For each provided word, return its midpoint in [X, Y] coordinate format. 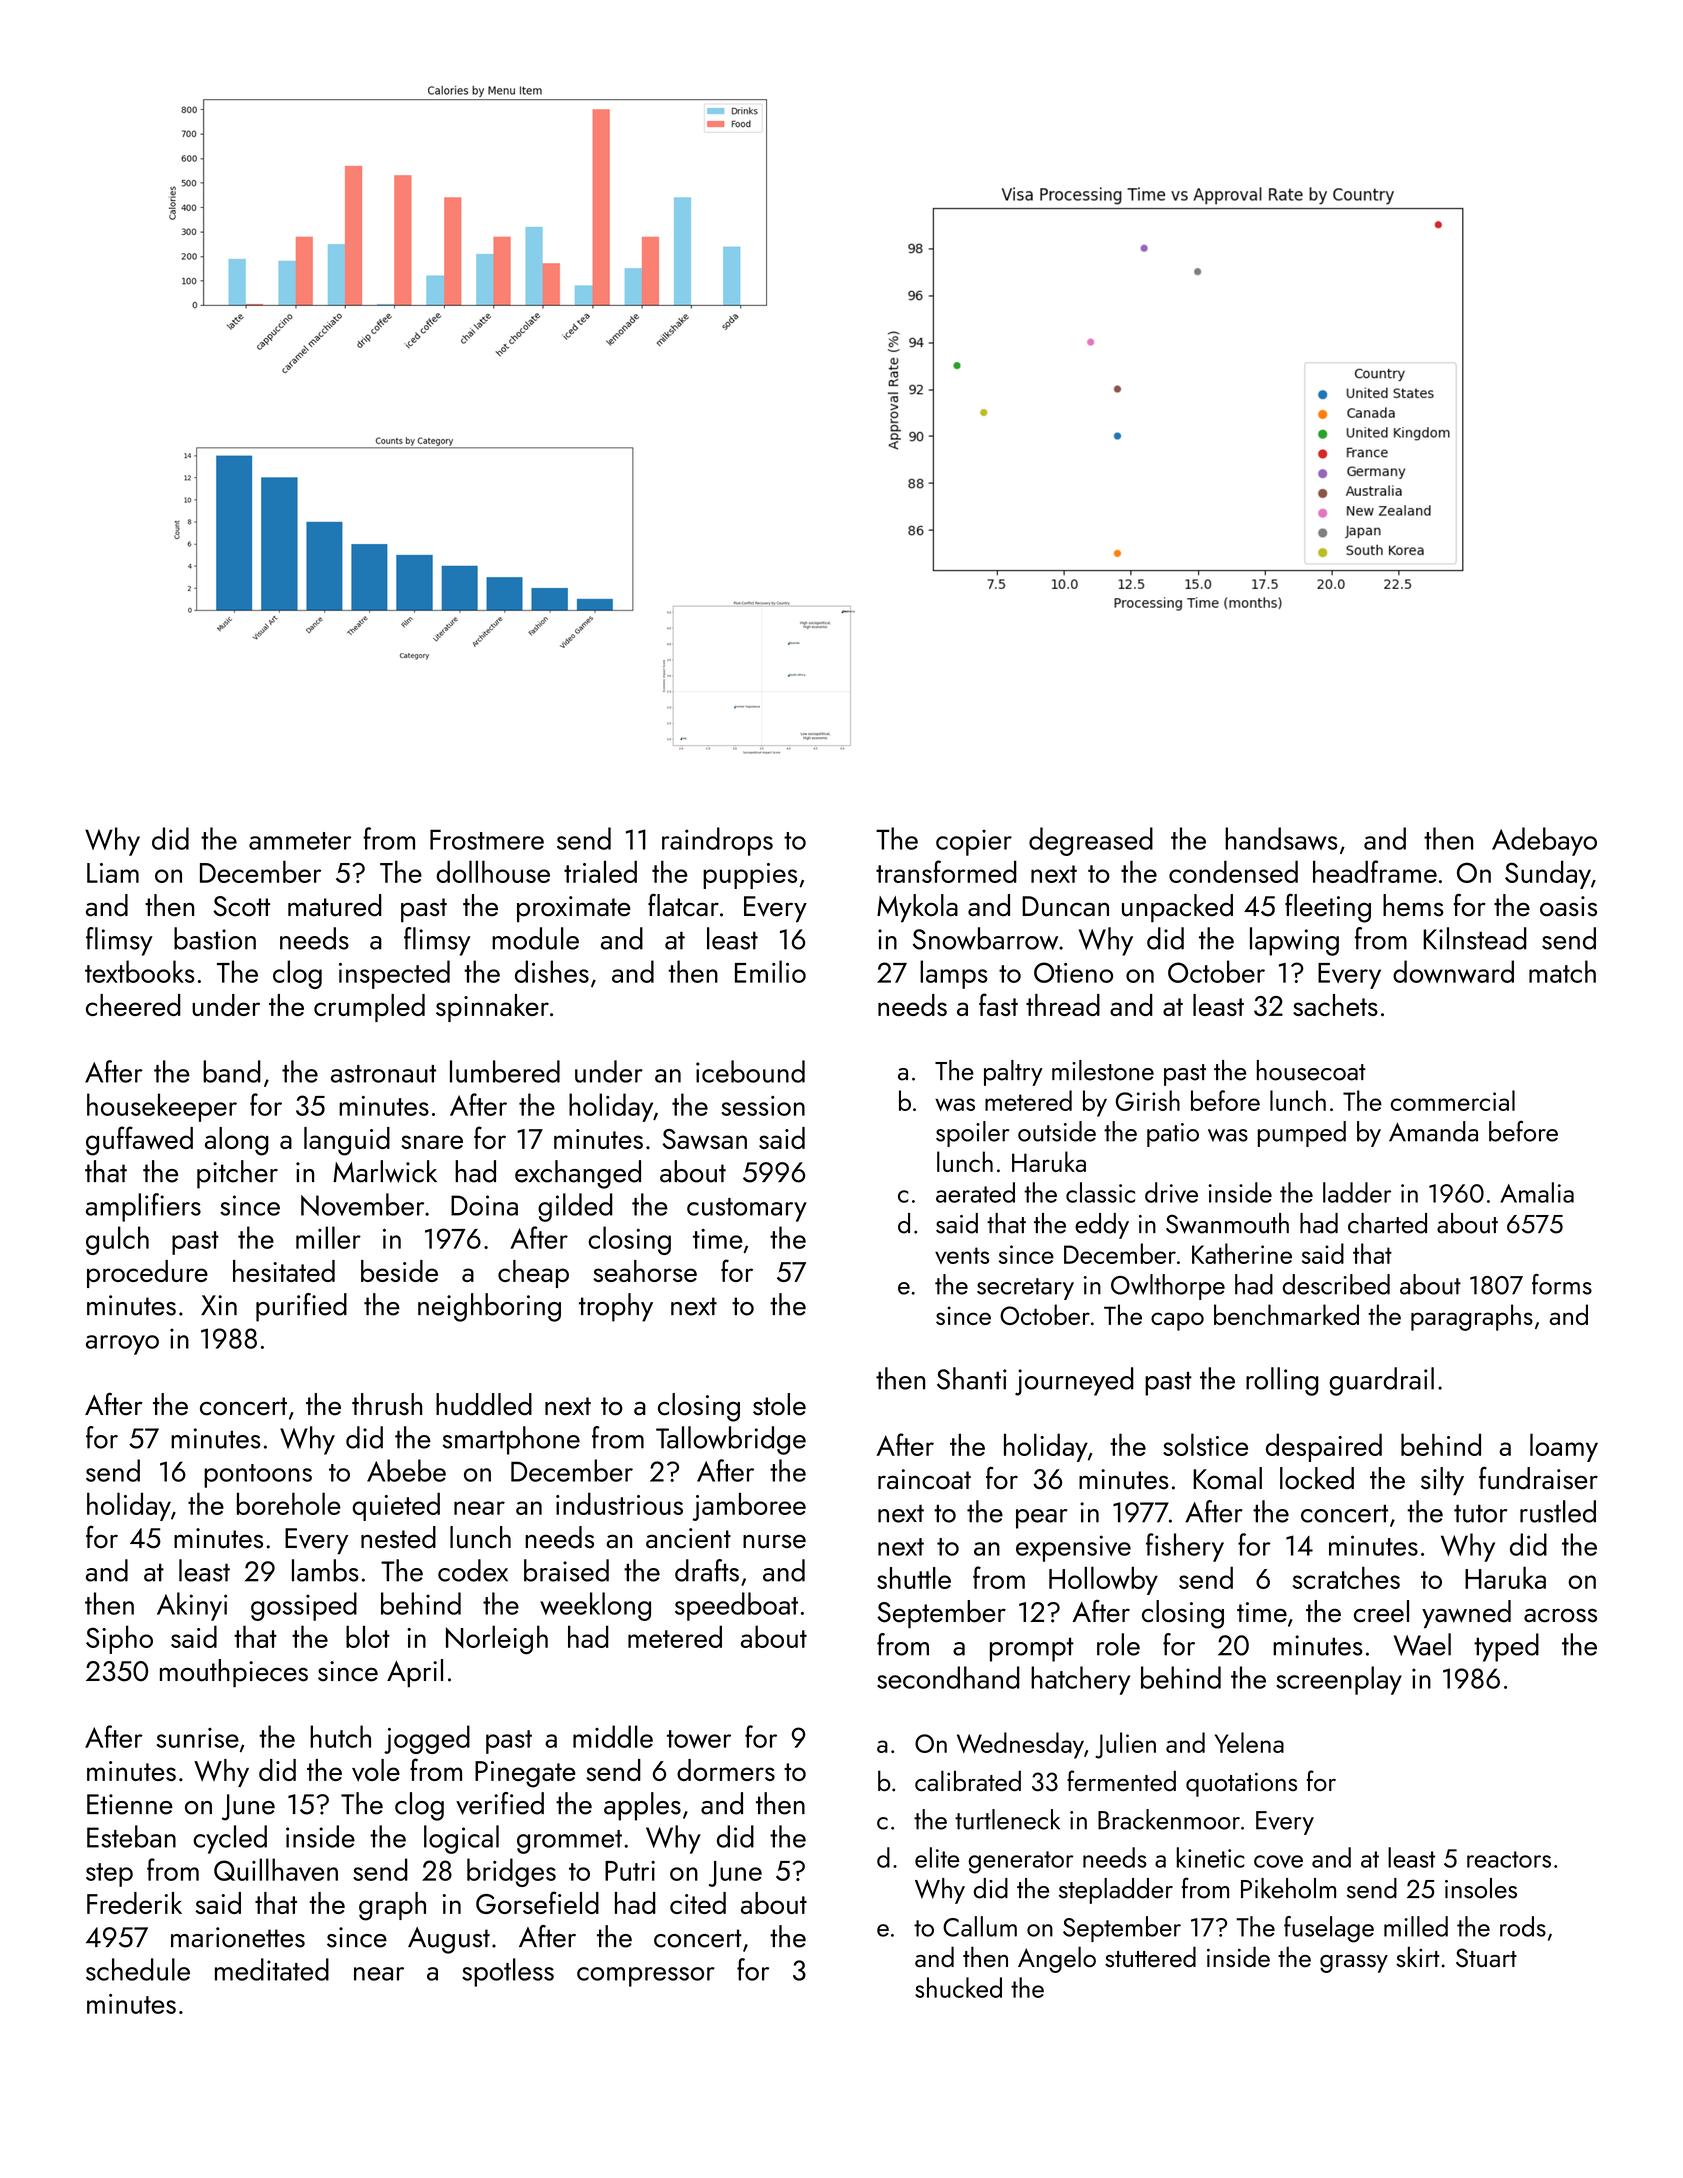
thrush [387, 1404]
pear [1042, 1519]
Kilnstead [1475, 938]
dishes [552, 971]
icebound [750, 1071]
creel [1381, 1611]
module [535, 938]
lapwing [1294, 941]
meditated [272, 1969]
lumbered [505, 1071]
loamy [1564, 1447]
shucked [958, 1987]
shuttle [914, 1578]
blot [368, 1636]
